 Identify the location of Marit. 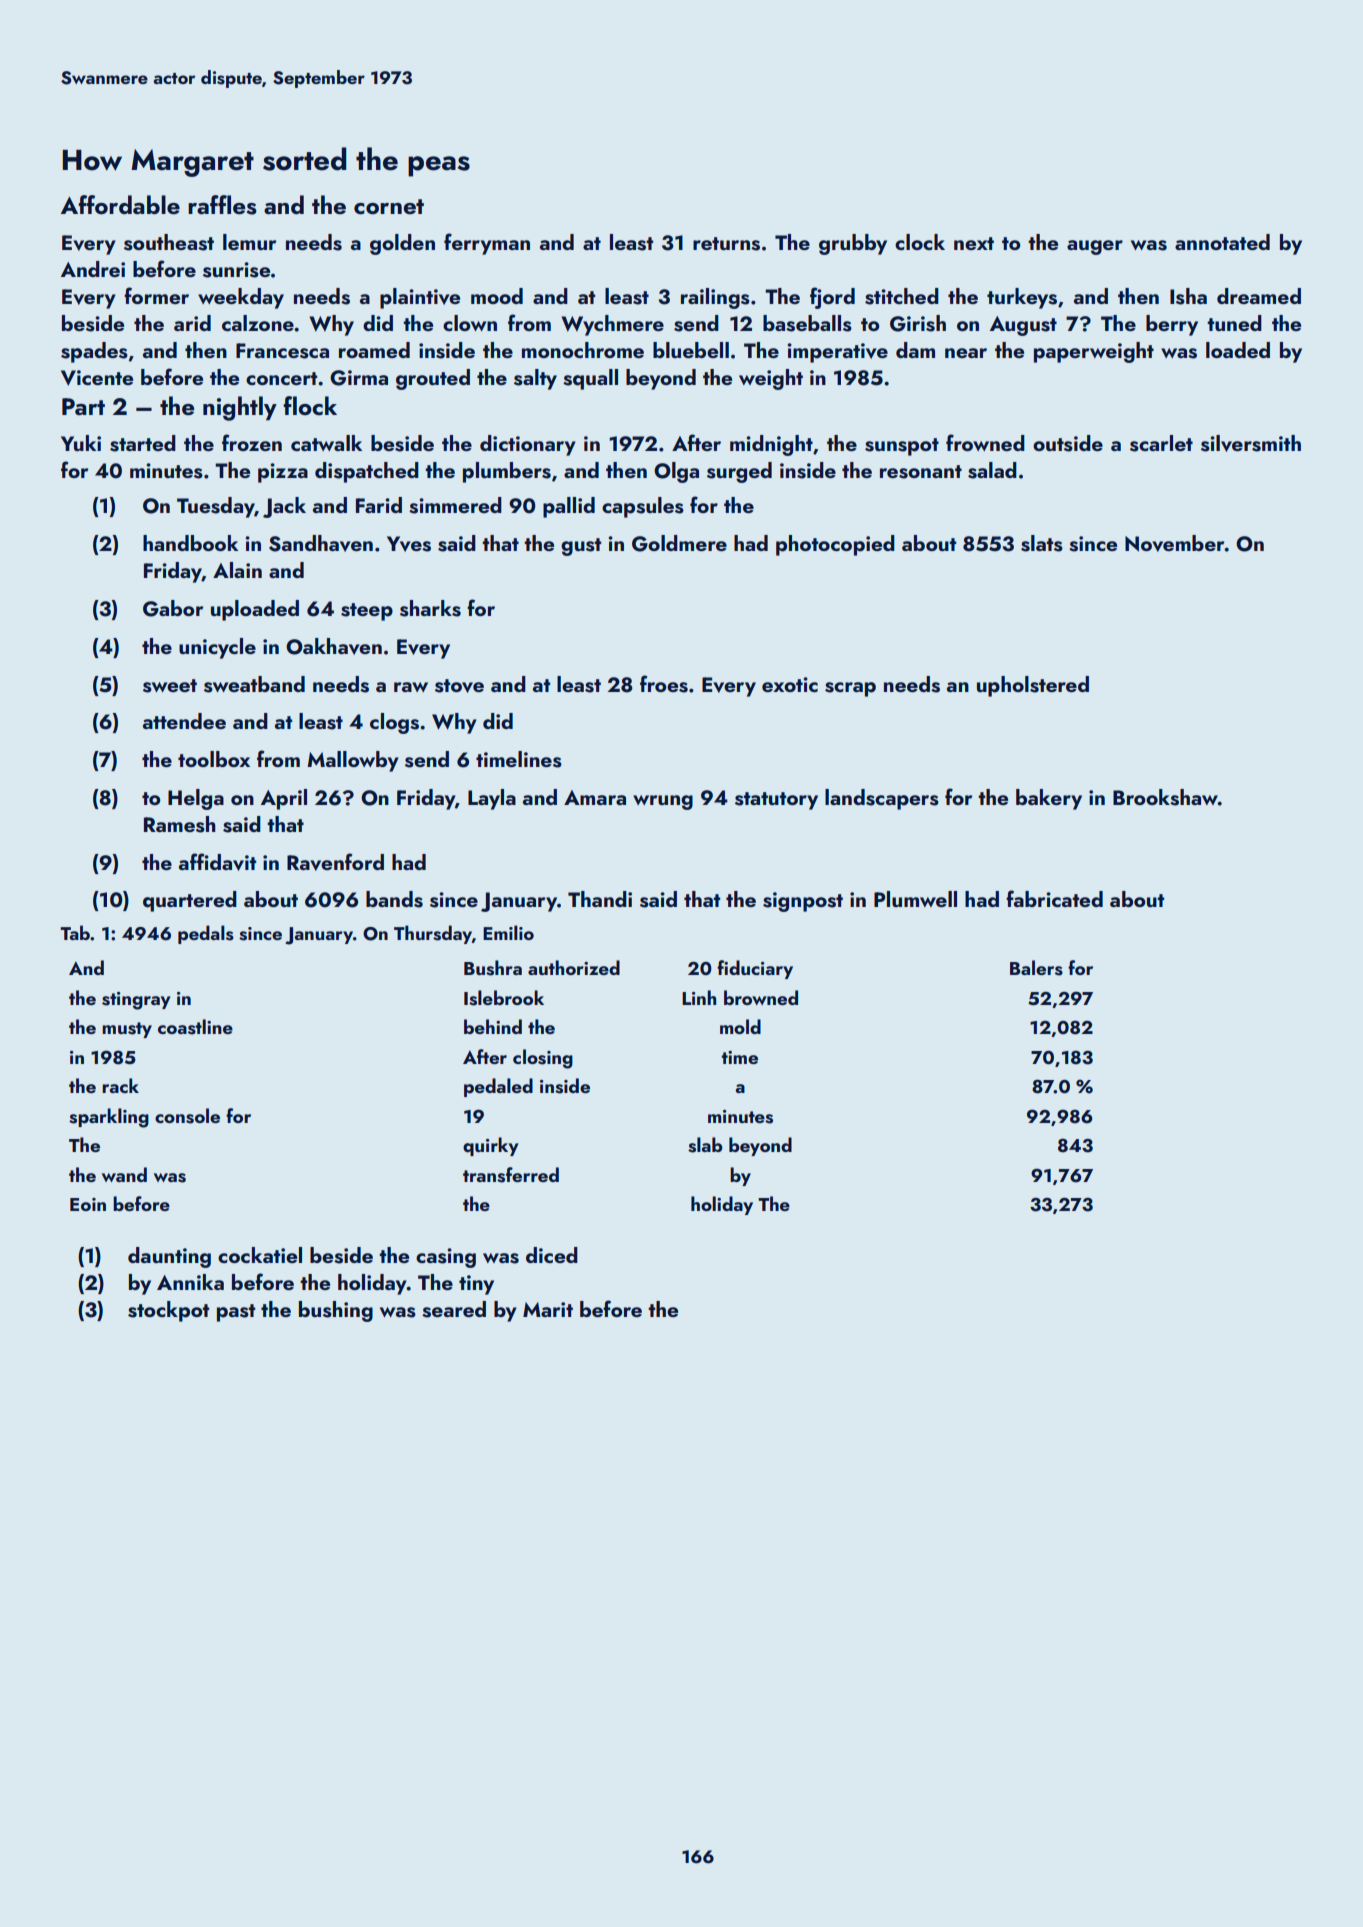
(548, 1309).
